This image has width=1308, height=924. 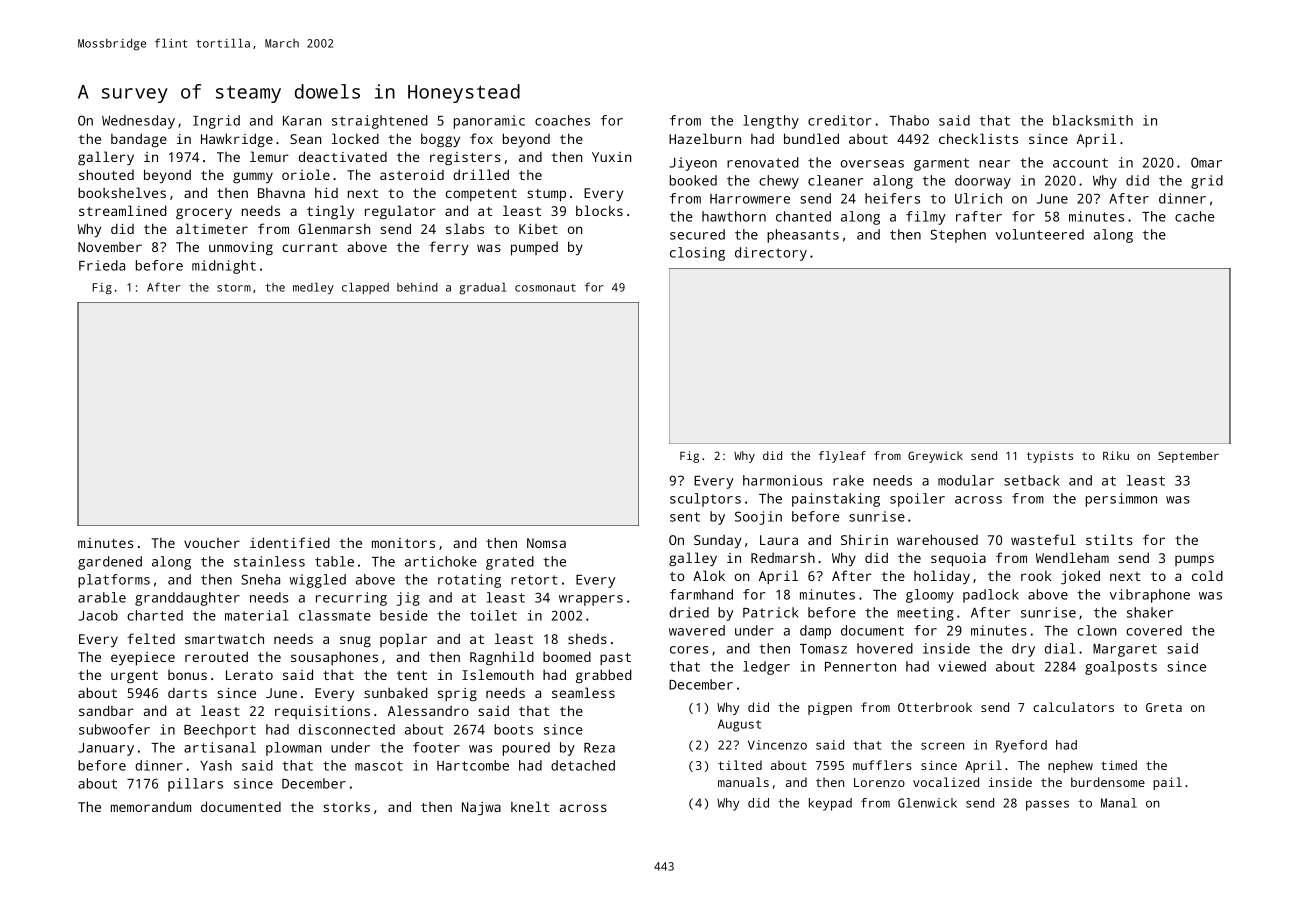 I want to click on harmonious, so click(x=783, y=480).
